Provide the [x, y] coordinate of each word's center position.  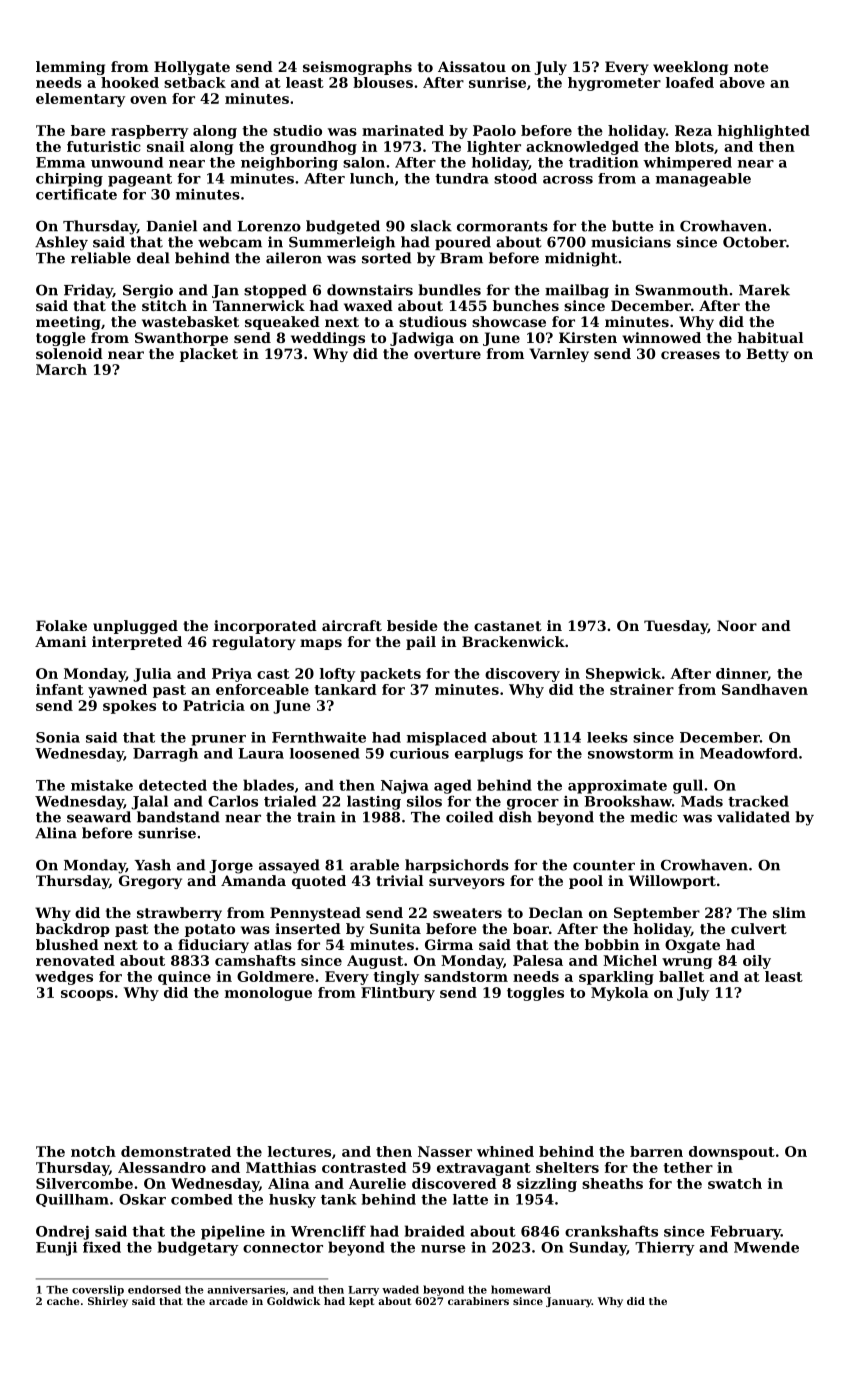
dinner [742, 674]
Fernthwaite [319, 737]
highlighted [764, 132]
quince [184, 978]
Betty [767, 355]
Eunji [56, 1248]
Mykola [620, 994]
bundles [449, 290]
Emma [60, 162]
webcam [230, 242]
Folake [61, 625]
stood [515, 178]
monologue [268, 994]
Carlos [233, 801]
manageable [703, 180]
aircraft [352, 625]
